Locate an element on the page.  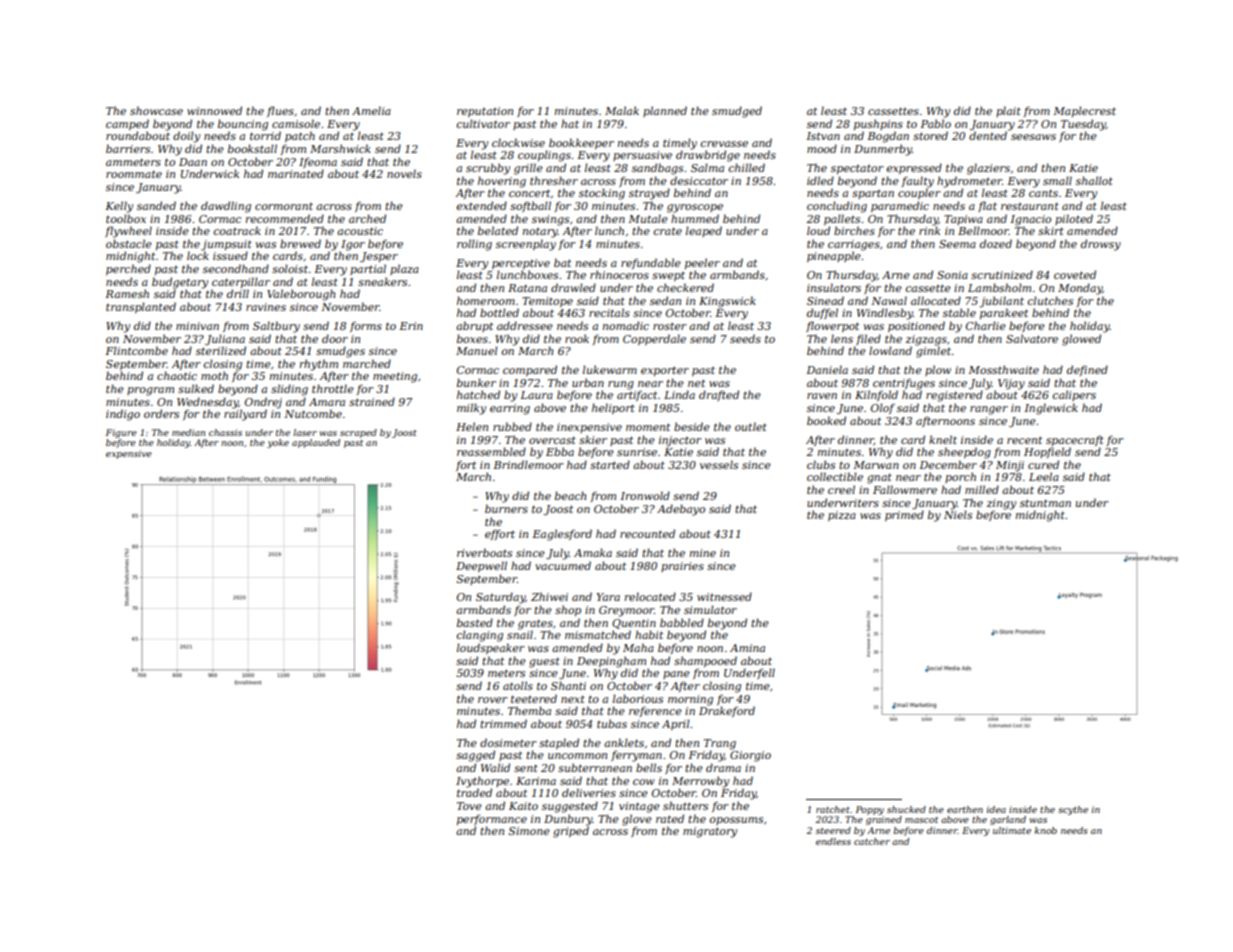
pane is located at coordinates (676, 675).
